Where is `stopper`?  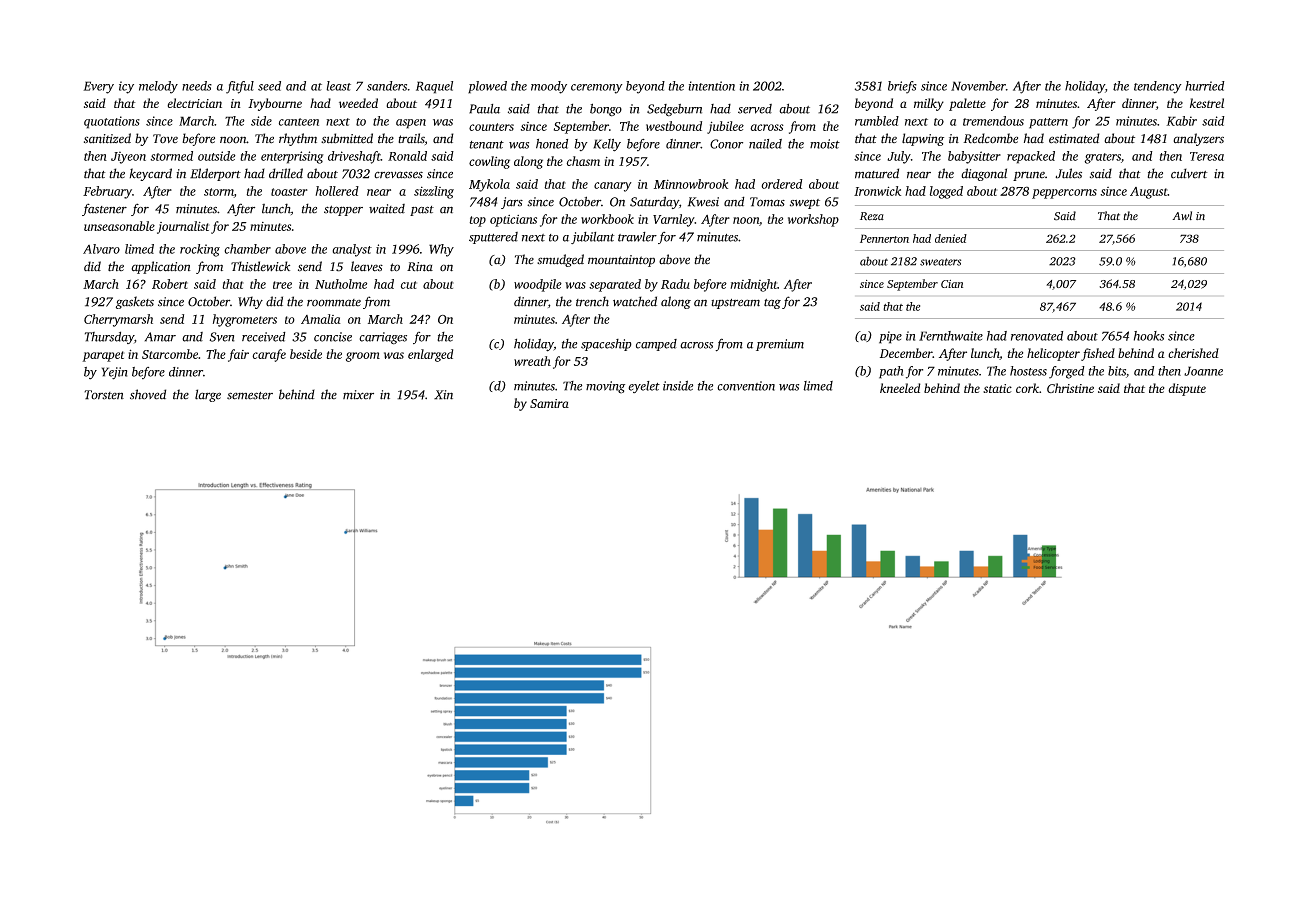
stopper is located at coordinates (343, 210).
